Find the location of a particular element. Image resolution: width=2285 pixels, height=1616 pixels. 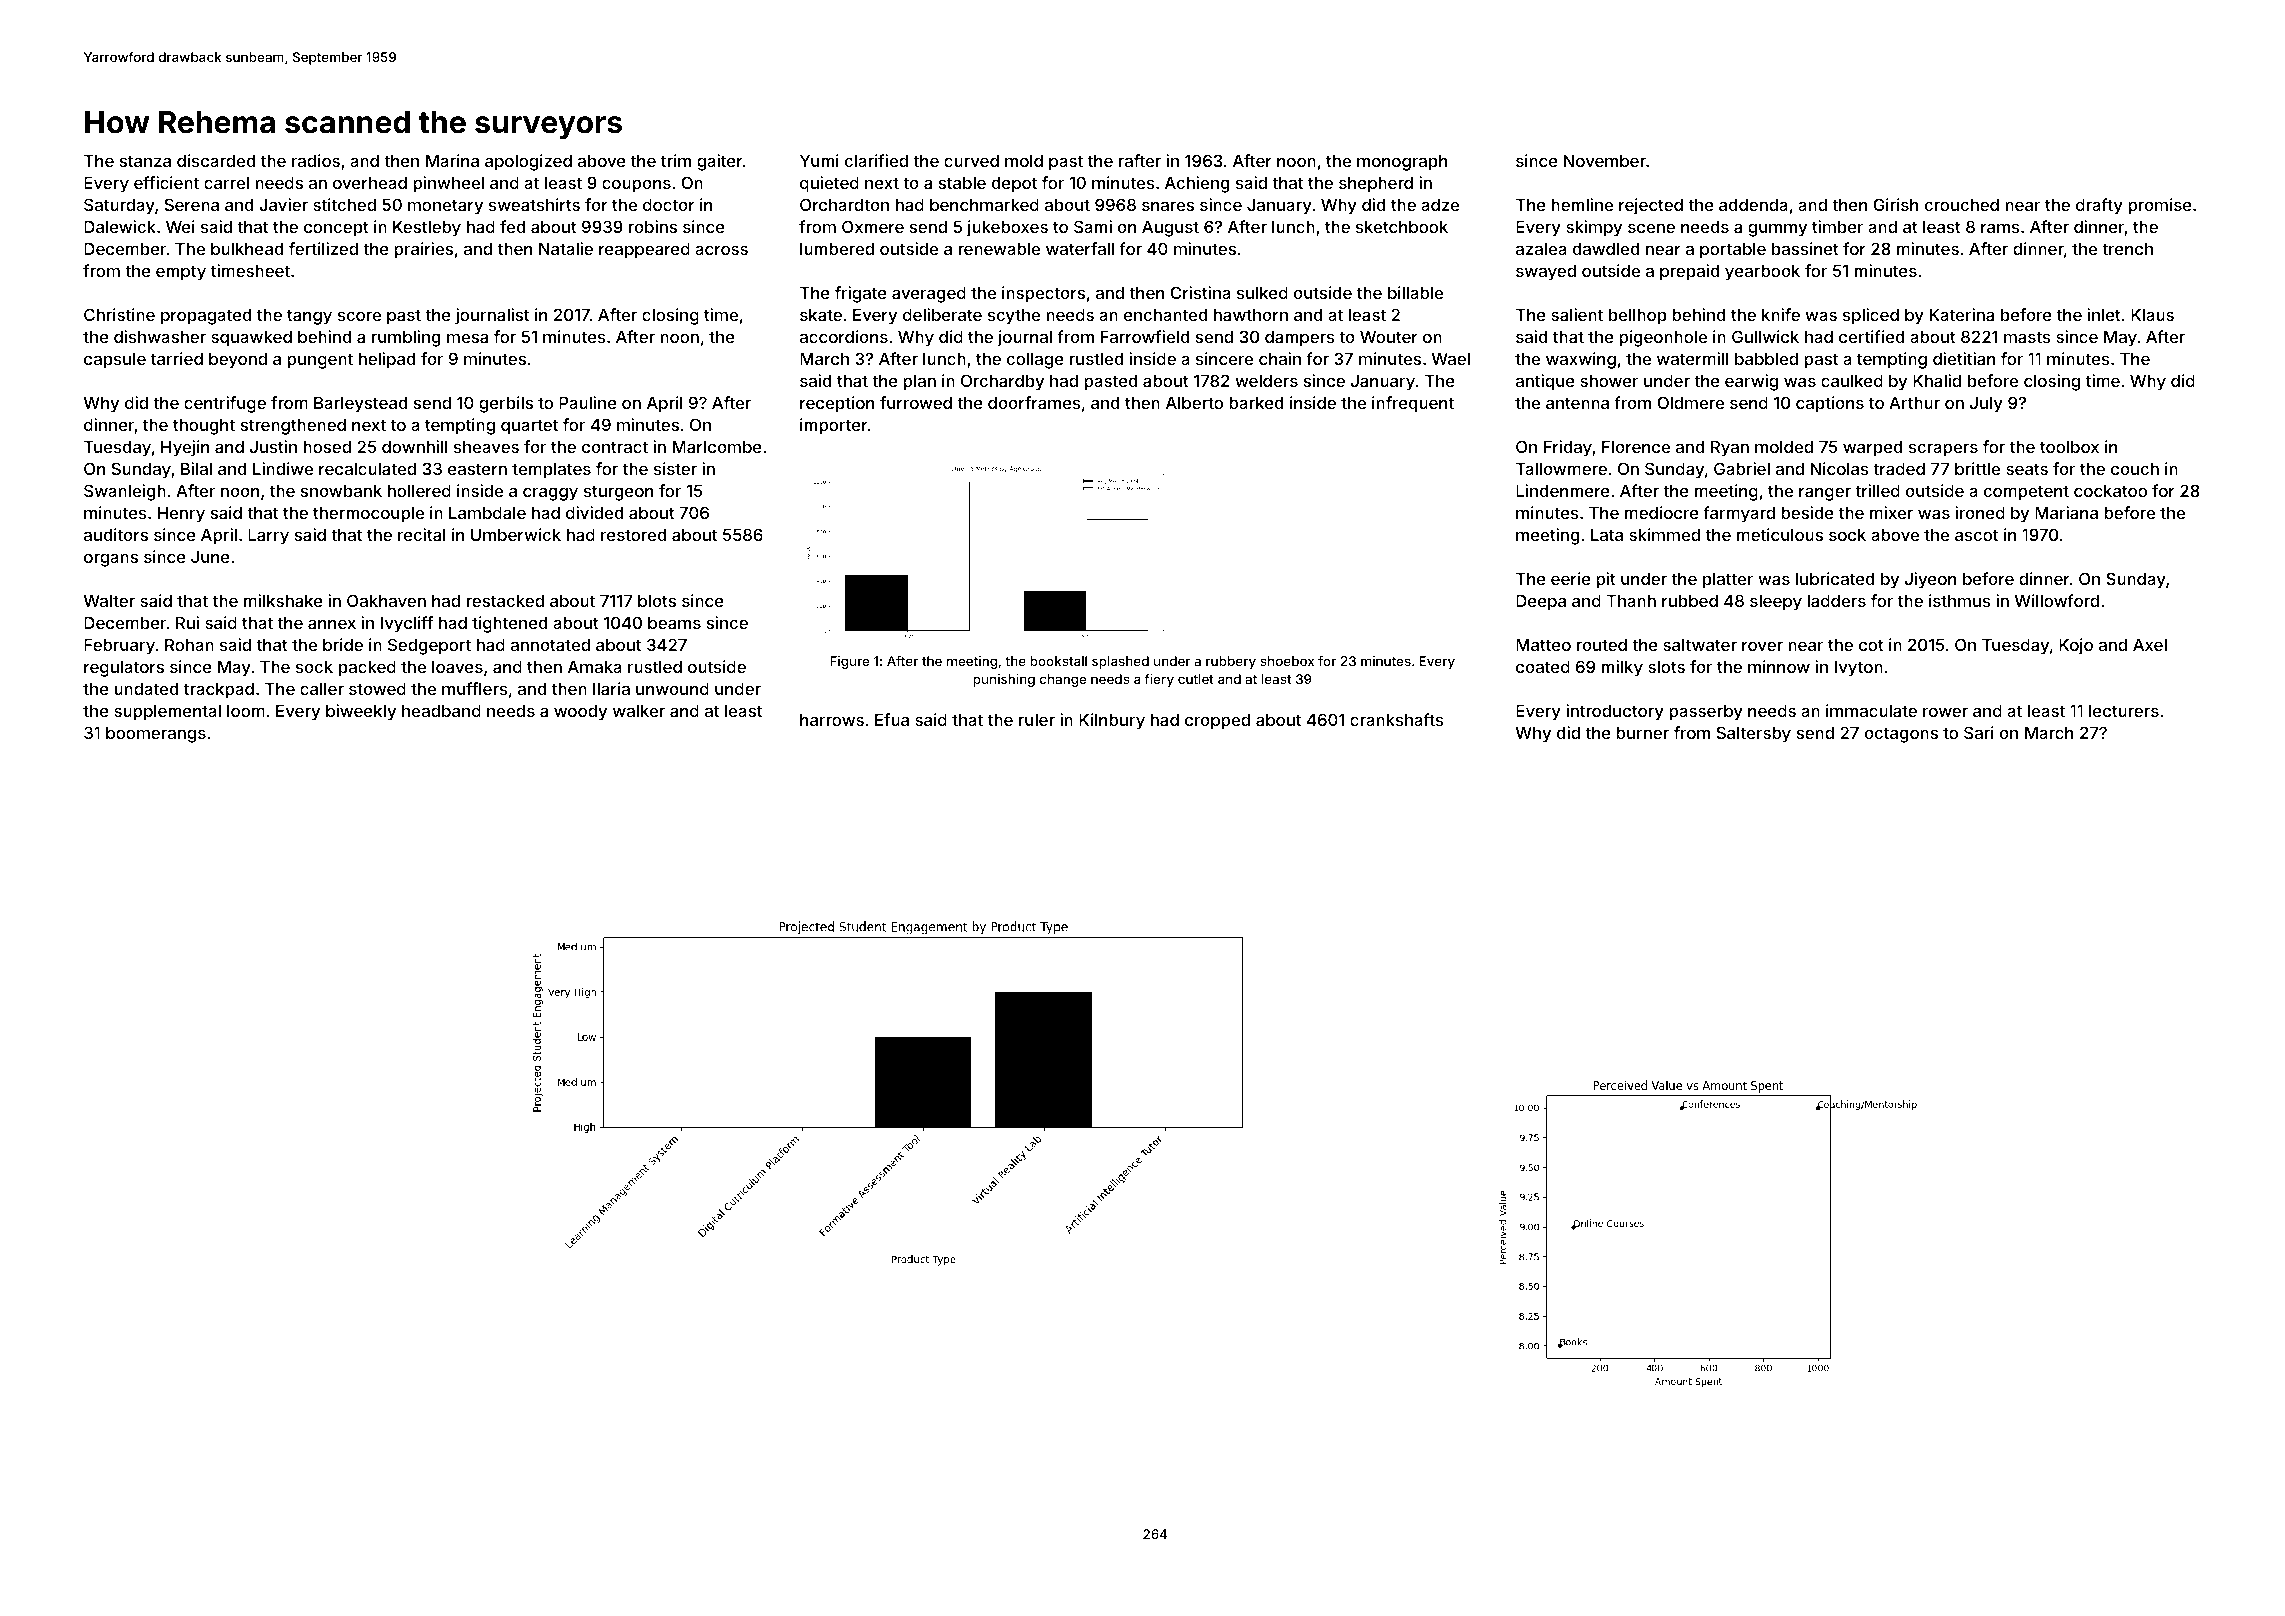

sketchbook is located at coordinates (1402, 227).
